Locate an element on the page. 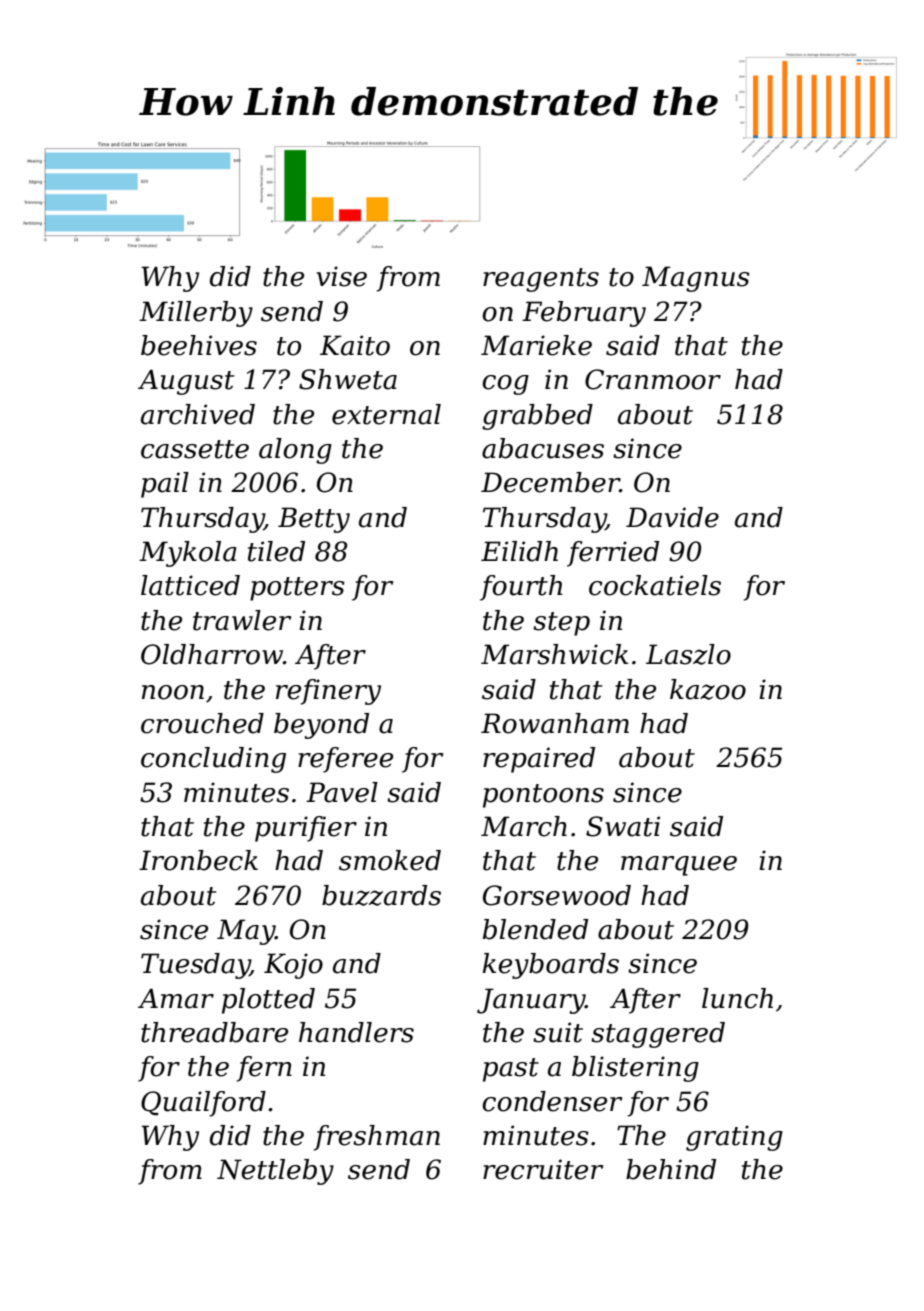 This document has width=924, height=1311. repaired is located at coordinates (539, 760).
